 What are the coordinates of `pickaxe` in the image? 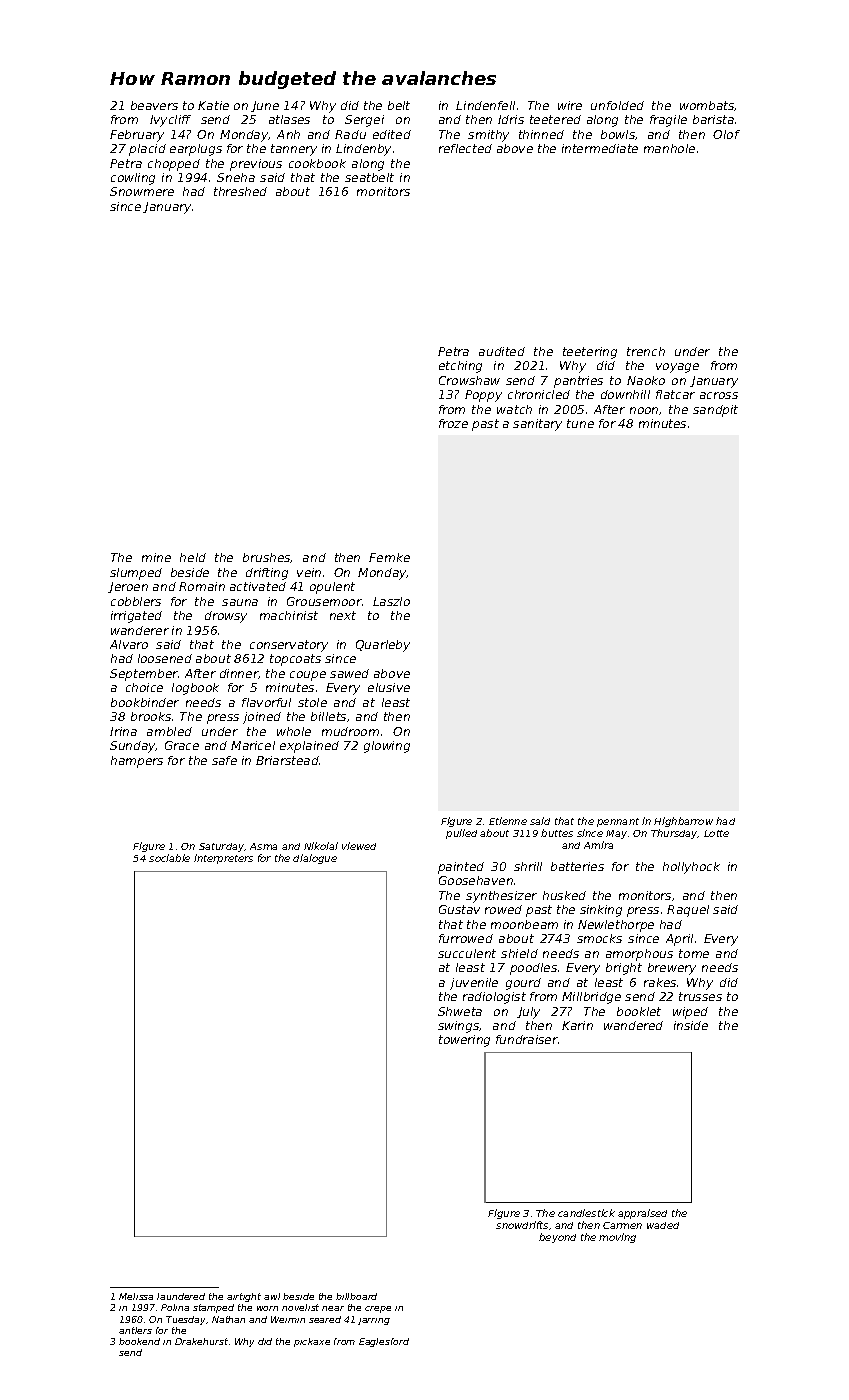 It's located at (312, 1342).
